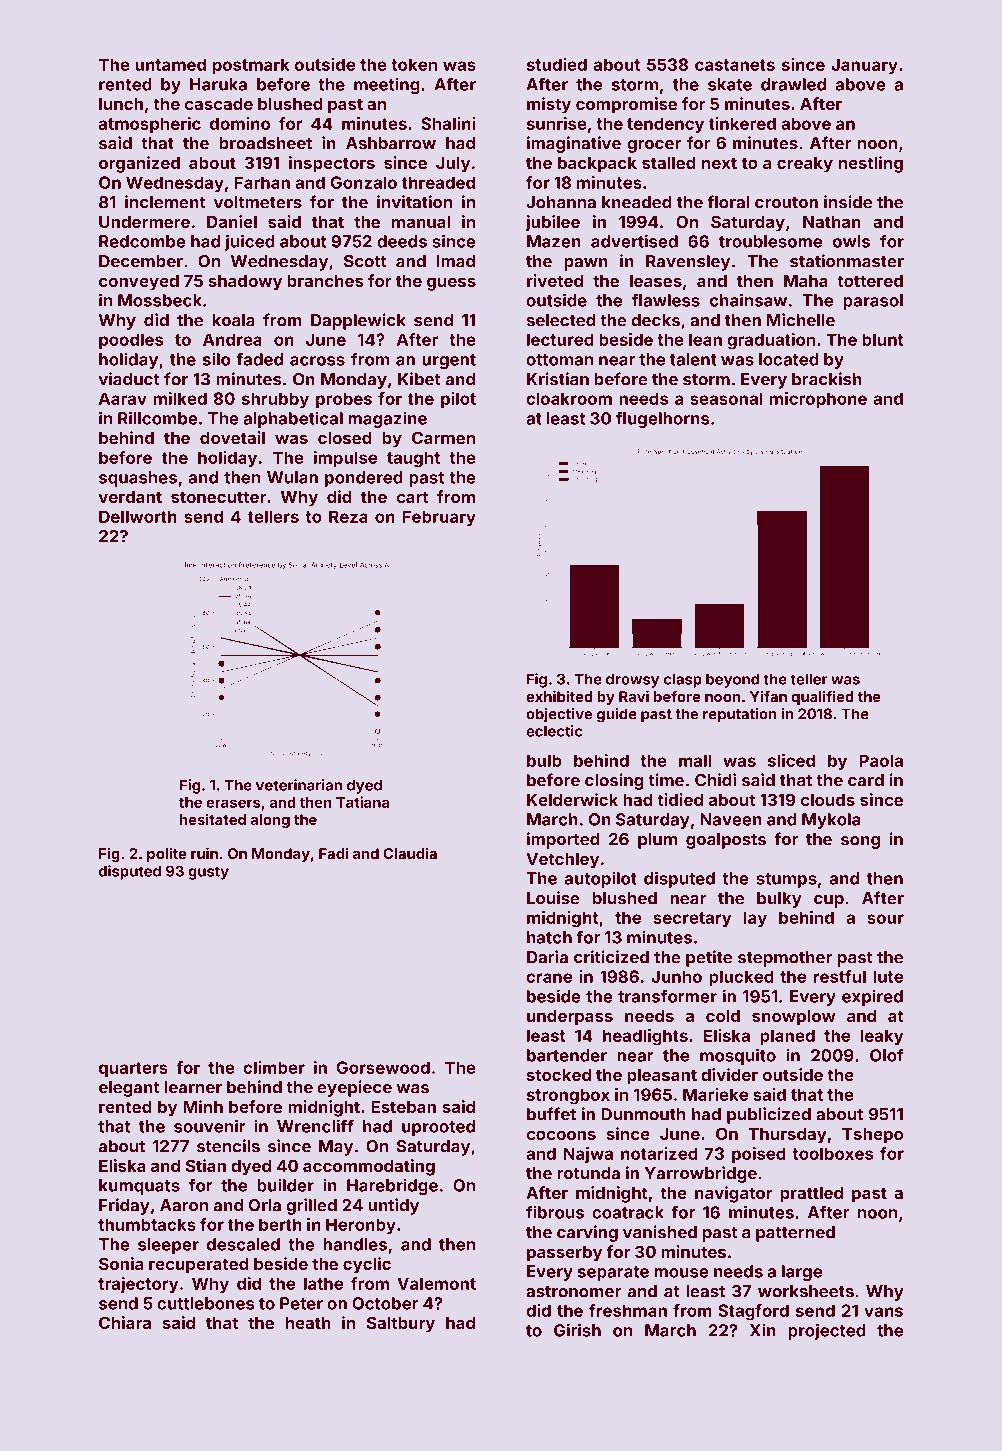 The height and width of the document is (1451, 1002). What do you see at coordinates (823, 697) in the document?
I see `qualified` at bounding box center [823, 697].
